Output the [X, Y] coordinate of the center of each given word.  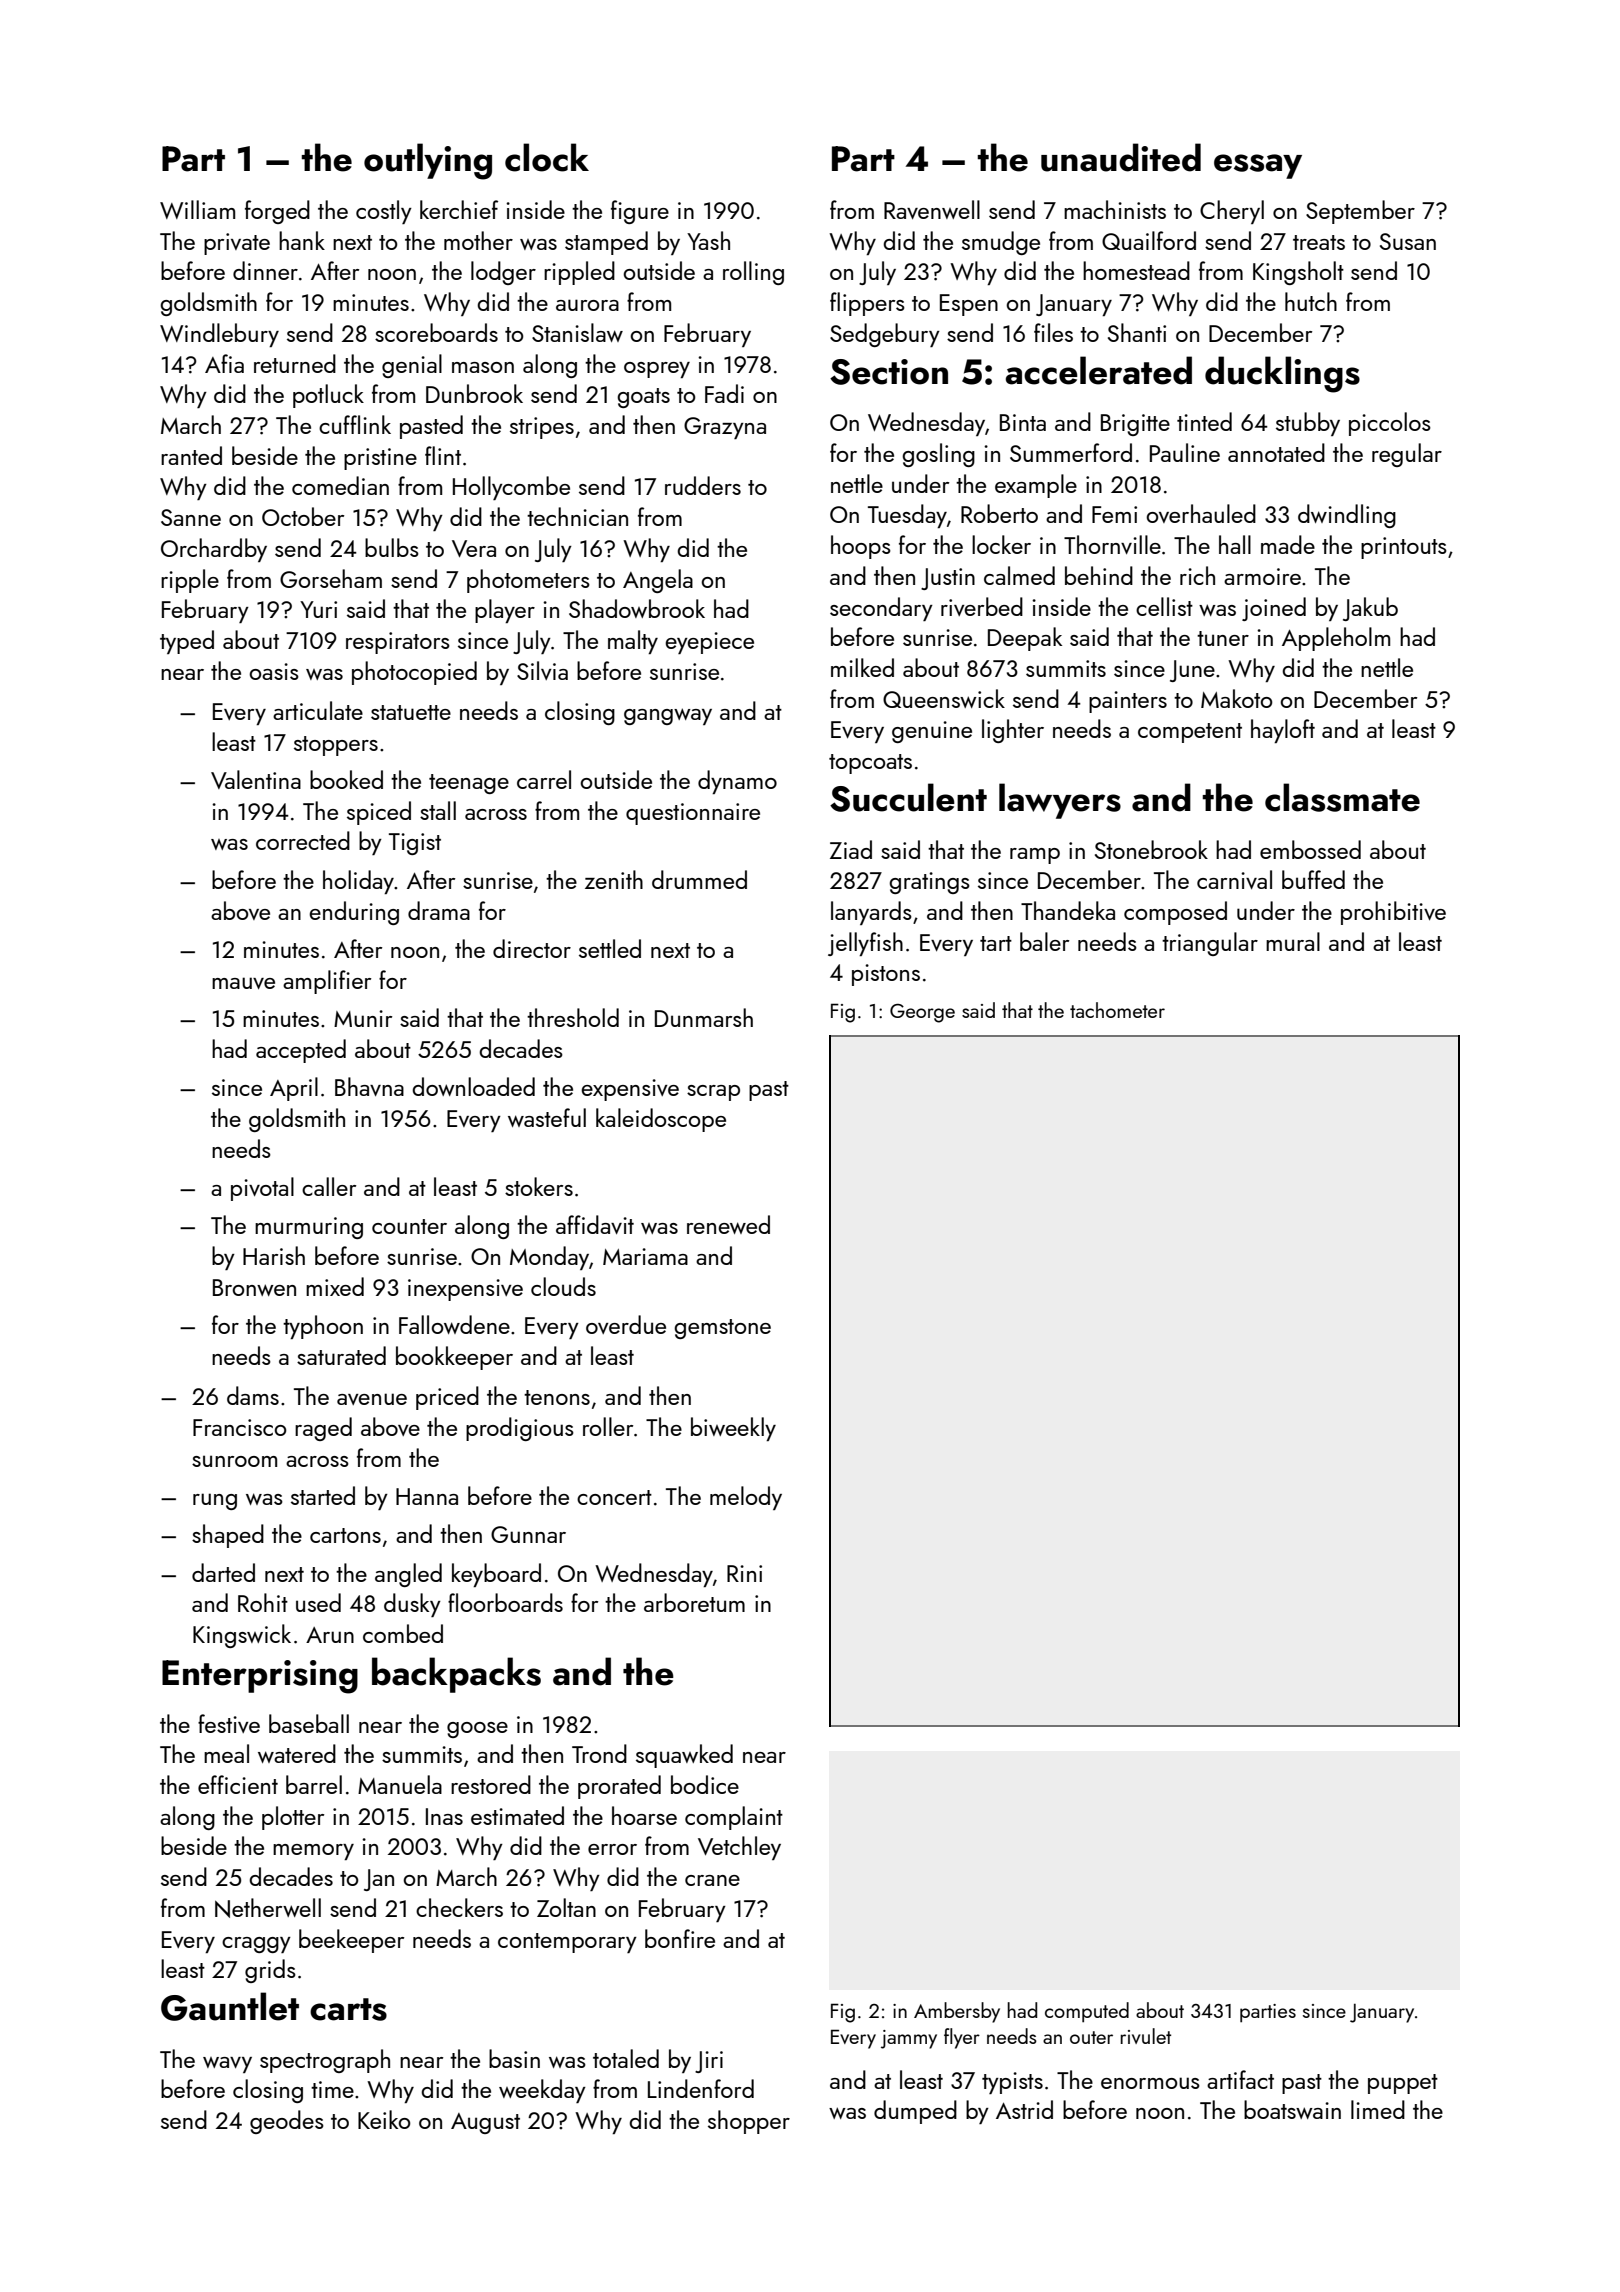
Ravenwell [932, 209]
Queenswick [944, 698]
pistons [886, 975]
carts [348, 2009]
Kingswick [242, 1636]
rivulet [1145, 2036]
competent [1190, 733]
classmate [1342, 797]
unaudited [1121, 157]
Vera [474, 548]
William [197, 209]
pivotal [262, 1189]
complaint [734, 1818]
